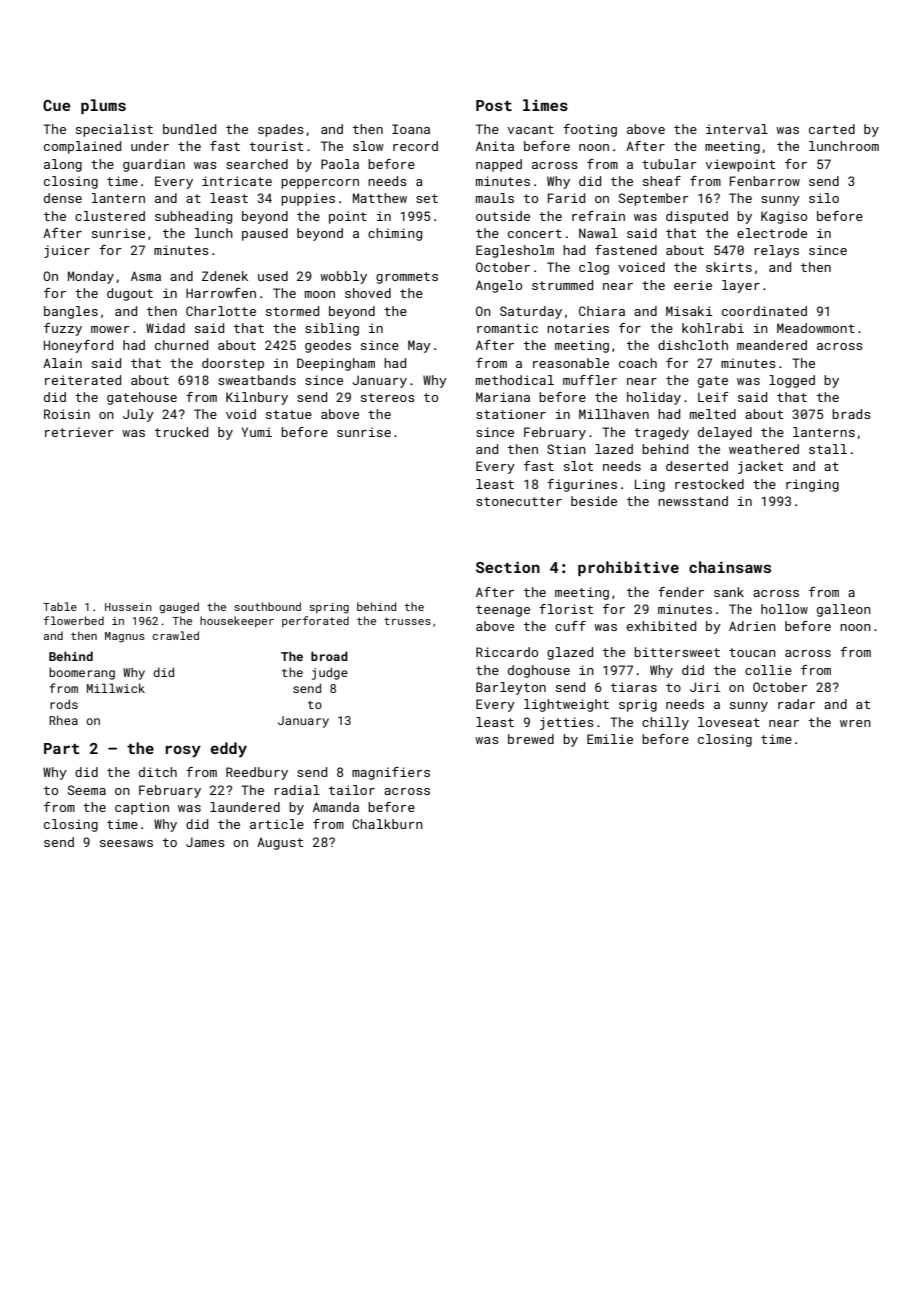 This document has width=924, height=1308. What do you see at coordinates (138, 415) in the document?
I see `July` at bounding box center [138, 415].
